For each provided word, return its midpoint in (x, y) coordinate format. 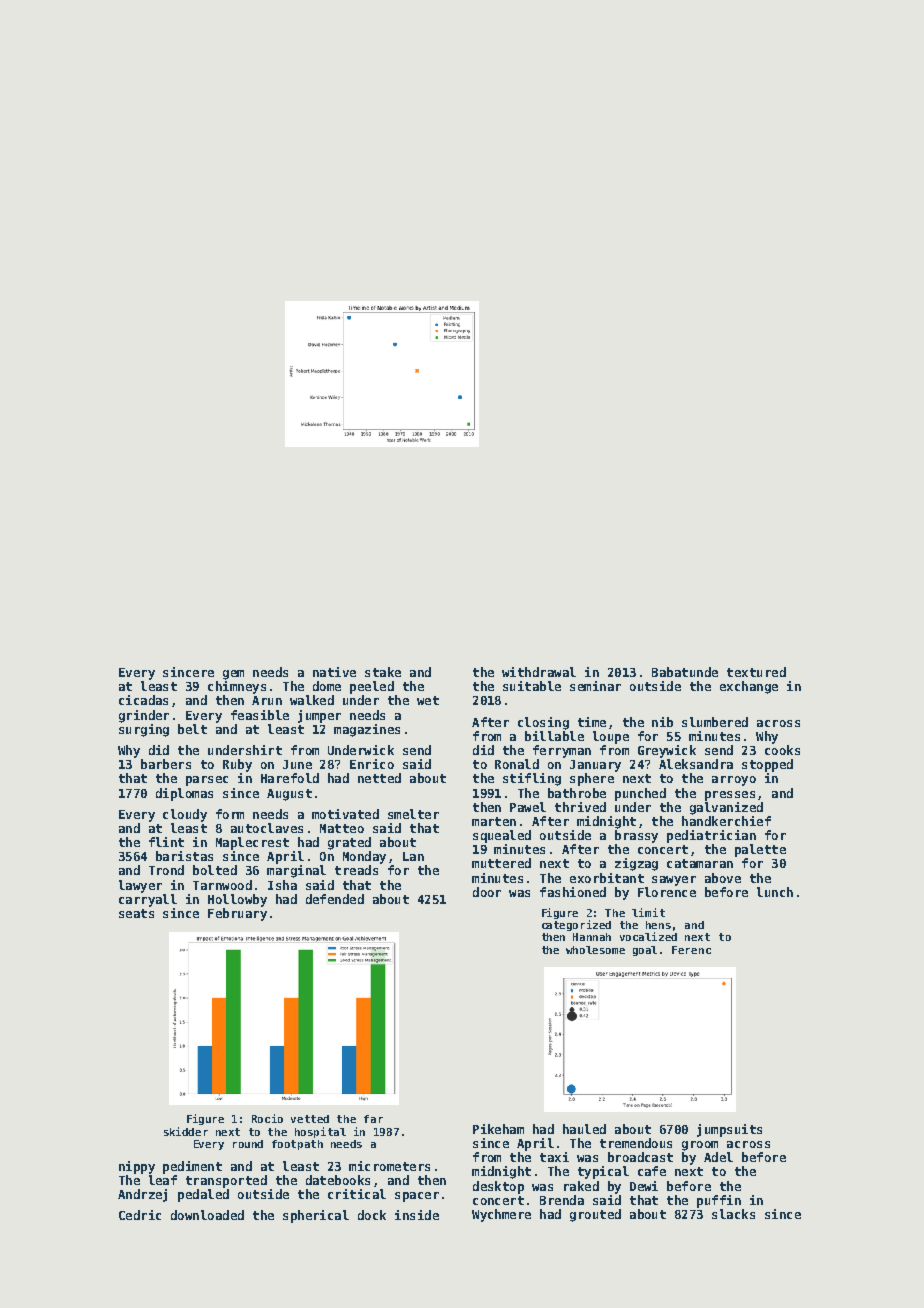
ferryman (562, 751)
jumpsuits (729, 1130)
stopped (767, 765)
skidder (186, 1131)
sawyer (674, 881)
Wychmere (501, 1215)
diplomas (184, 794)
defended (335, 899)
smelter (413, 814)
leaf (163, 1180)
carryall (148, 900)
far (373, 1119)
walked (312, 700)
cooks (782, 750)
